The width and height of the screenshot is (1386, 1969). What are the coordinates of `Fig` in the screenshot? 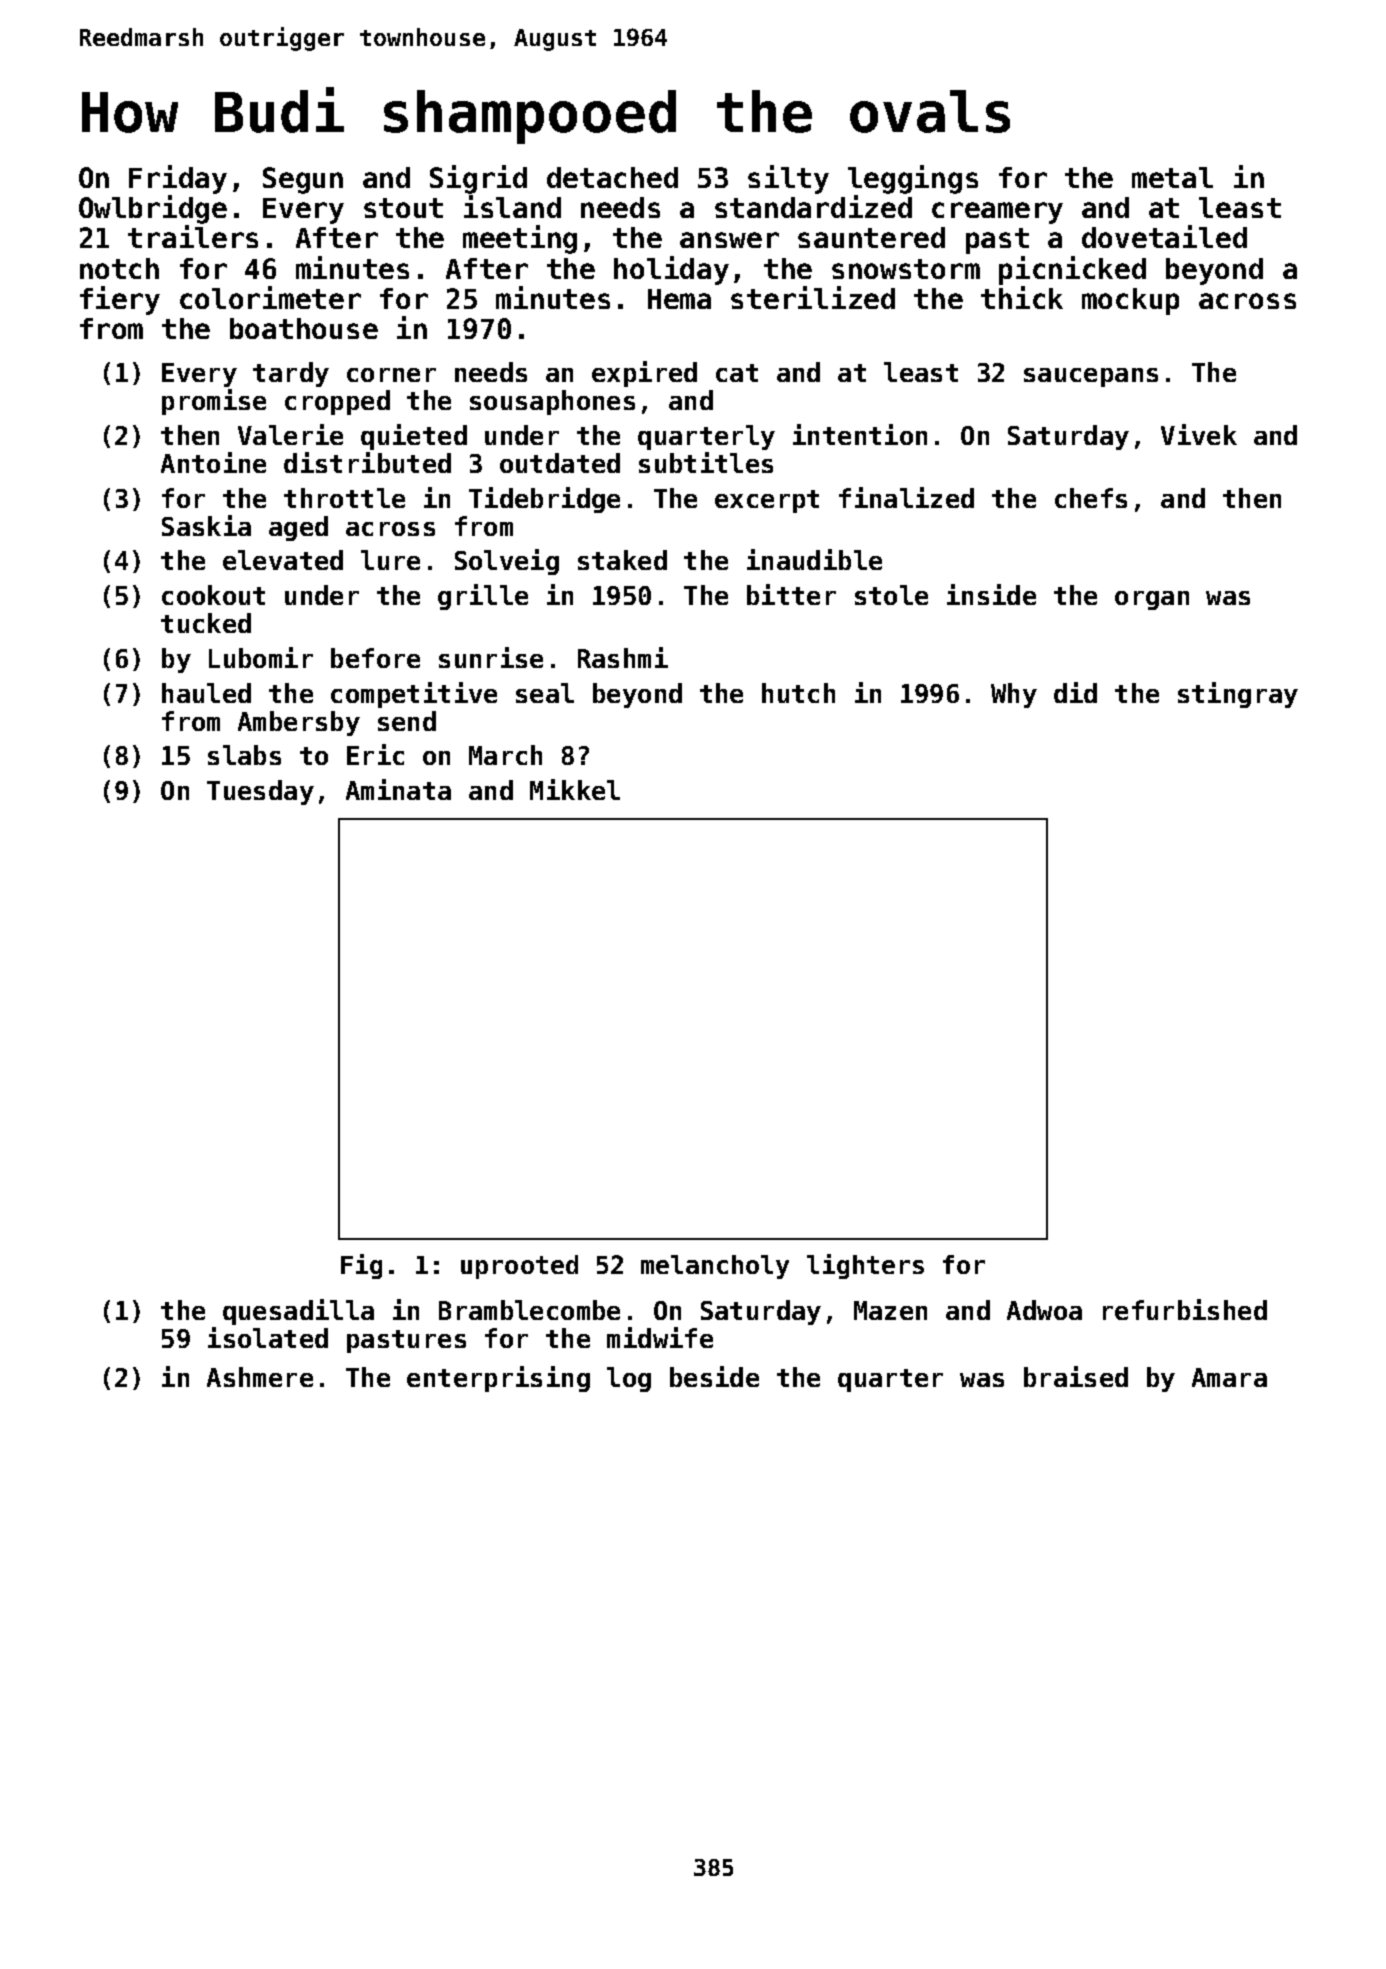 It's located at (361, 1266).
